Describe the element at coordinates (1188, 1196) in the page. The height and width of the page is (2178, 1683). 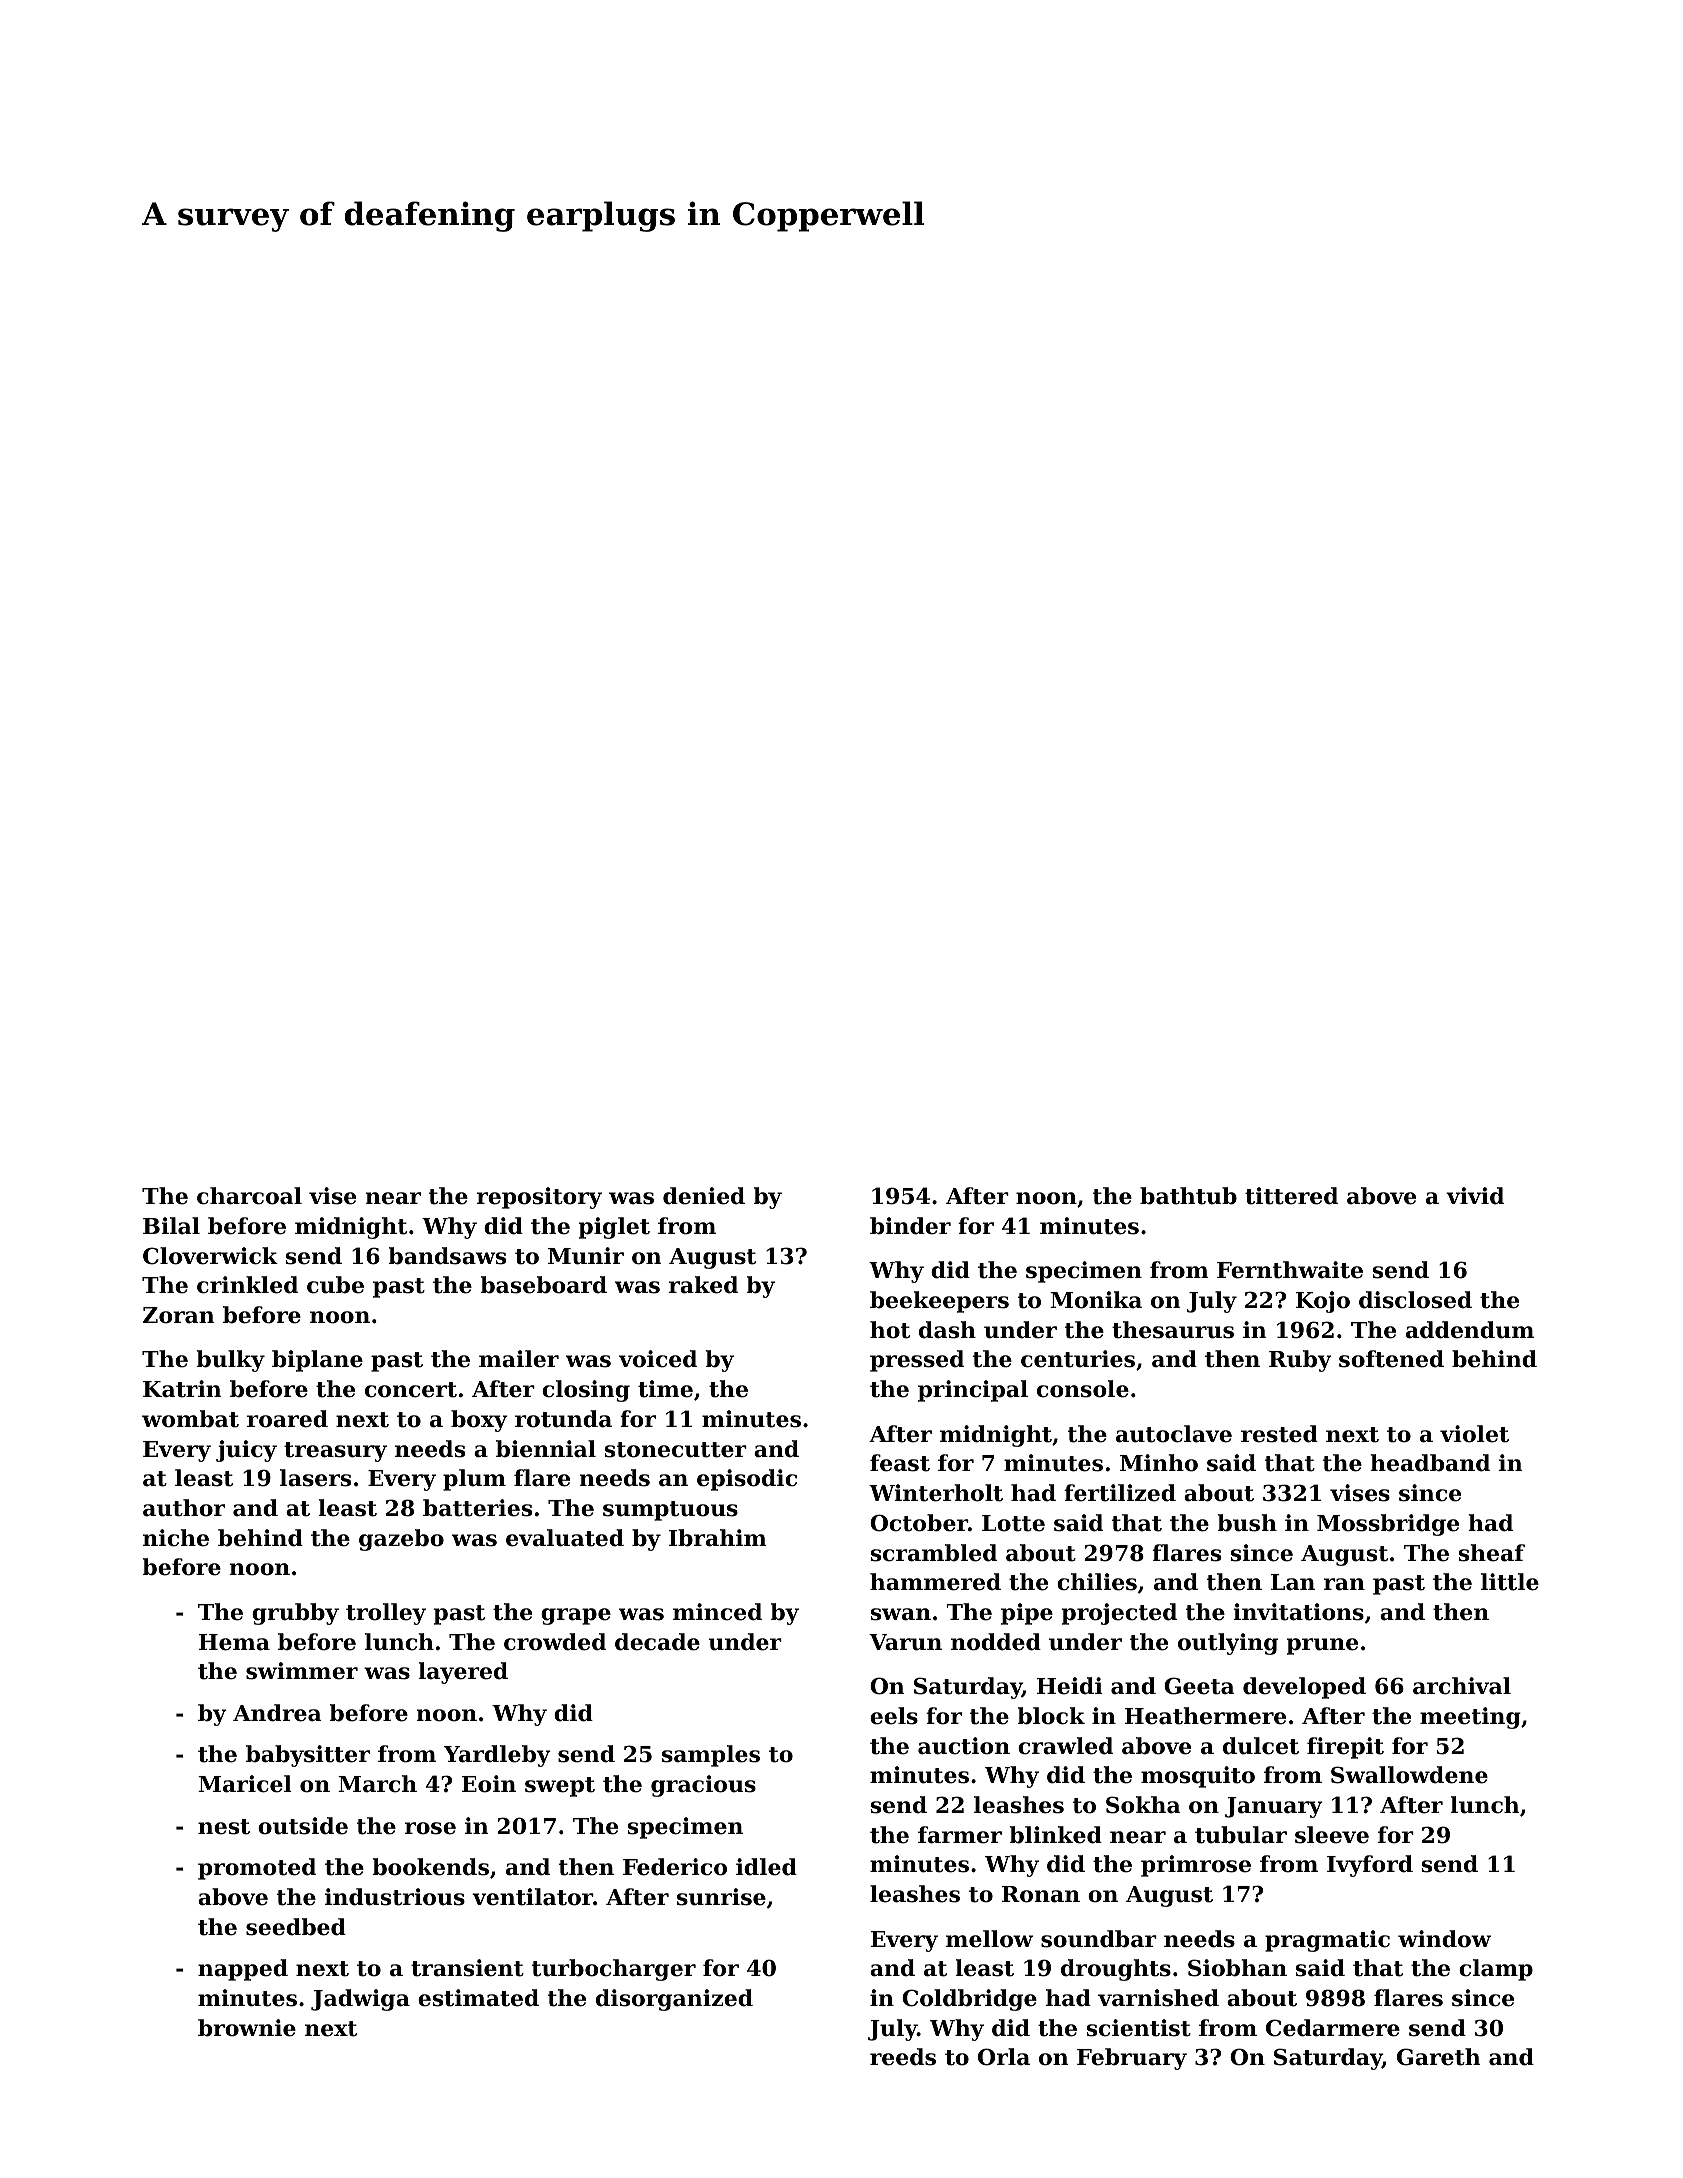
I see `bathtub` at that location.
